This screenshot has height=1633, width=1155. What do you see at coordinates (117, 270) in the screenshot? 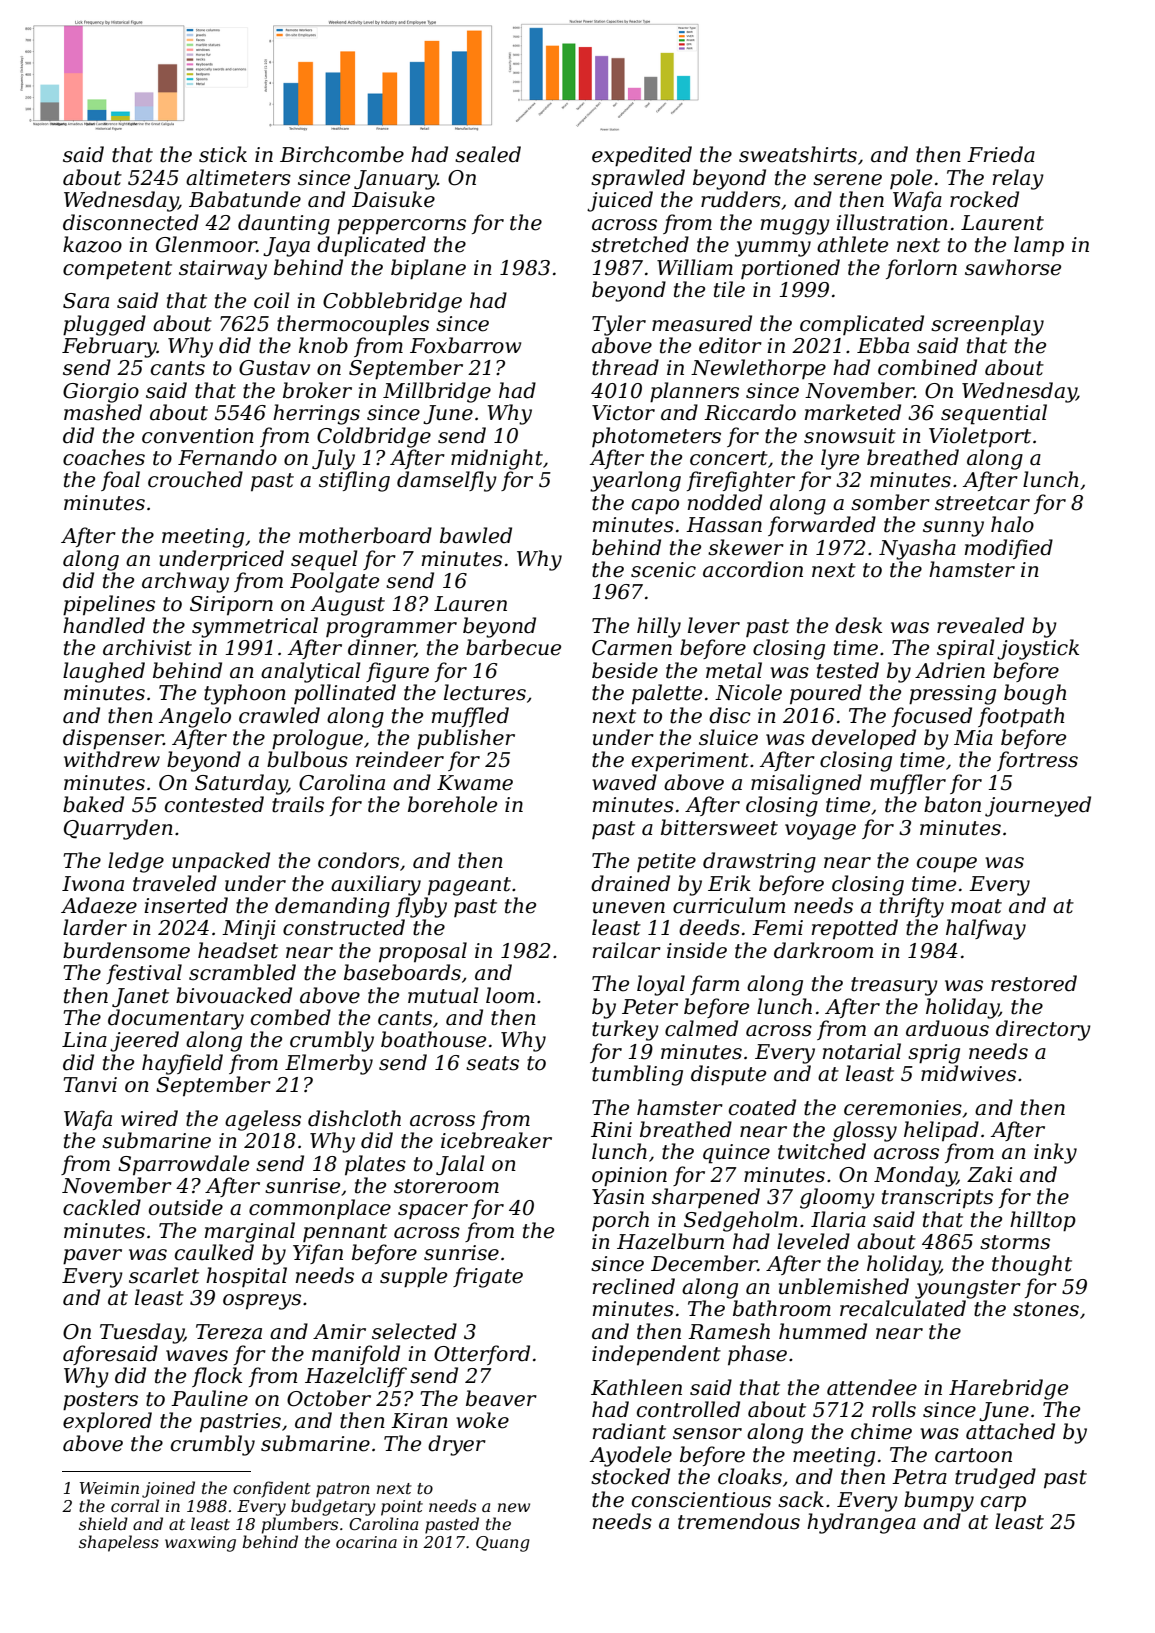
I see `competent` at bounding box center [117, 270].
